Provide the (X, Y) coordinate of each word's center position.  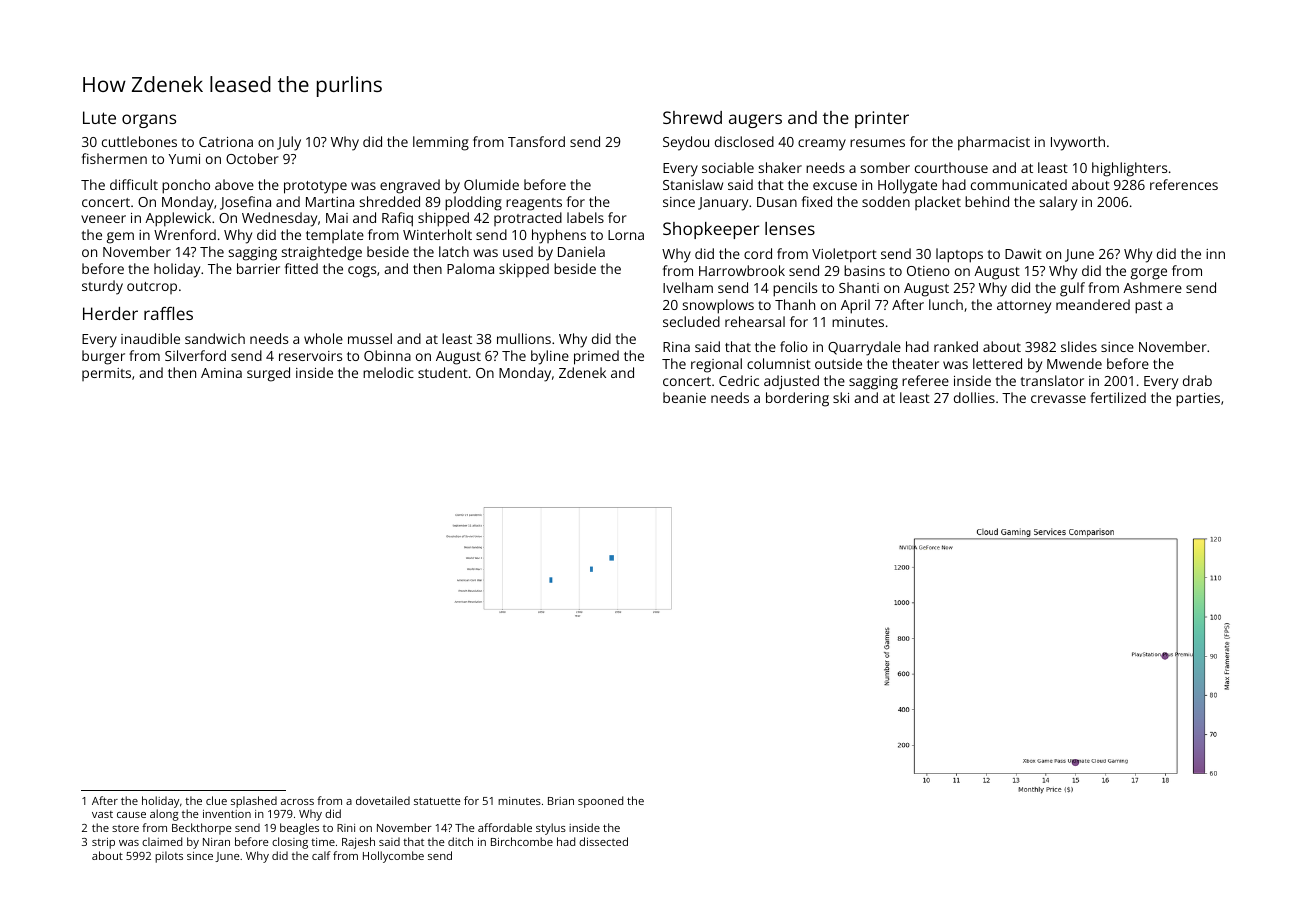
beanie (684, 397)
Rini (346, 828)
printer (882, 119)
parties (1198, 400)
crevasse (1058, 399)
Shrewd (692, 117)
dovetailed (383, 800)
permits (106, 374)
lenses (790, 228)
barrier (258, 268)
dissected (603, 841)
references (1184, 184)
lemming (441, 143)
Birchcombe (522, 841)
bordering (797, 399)
